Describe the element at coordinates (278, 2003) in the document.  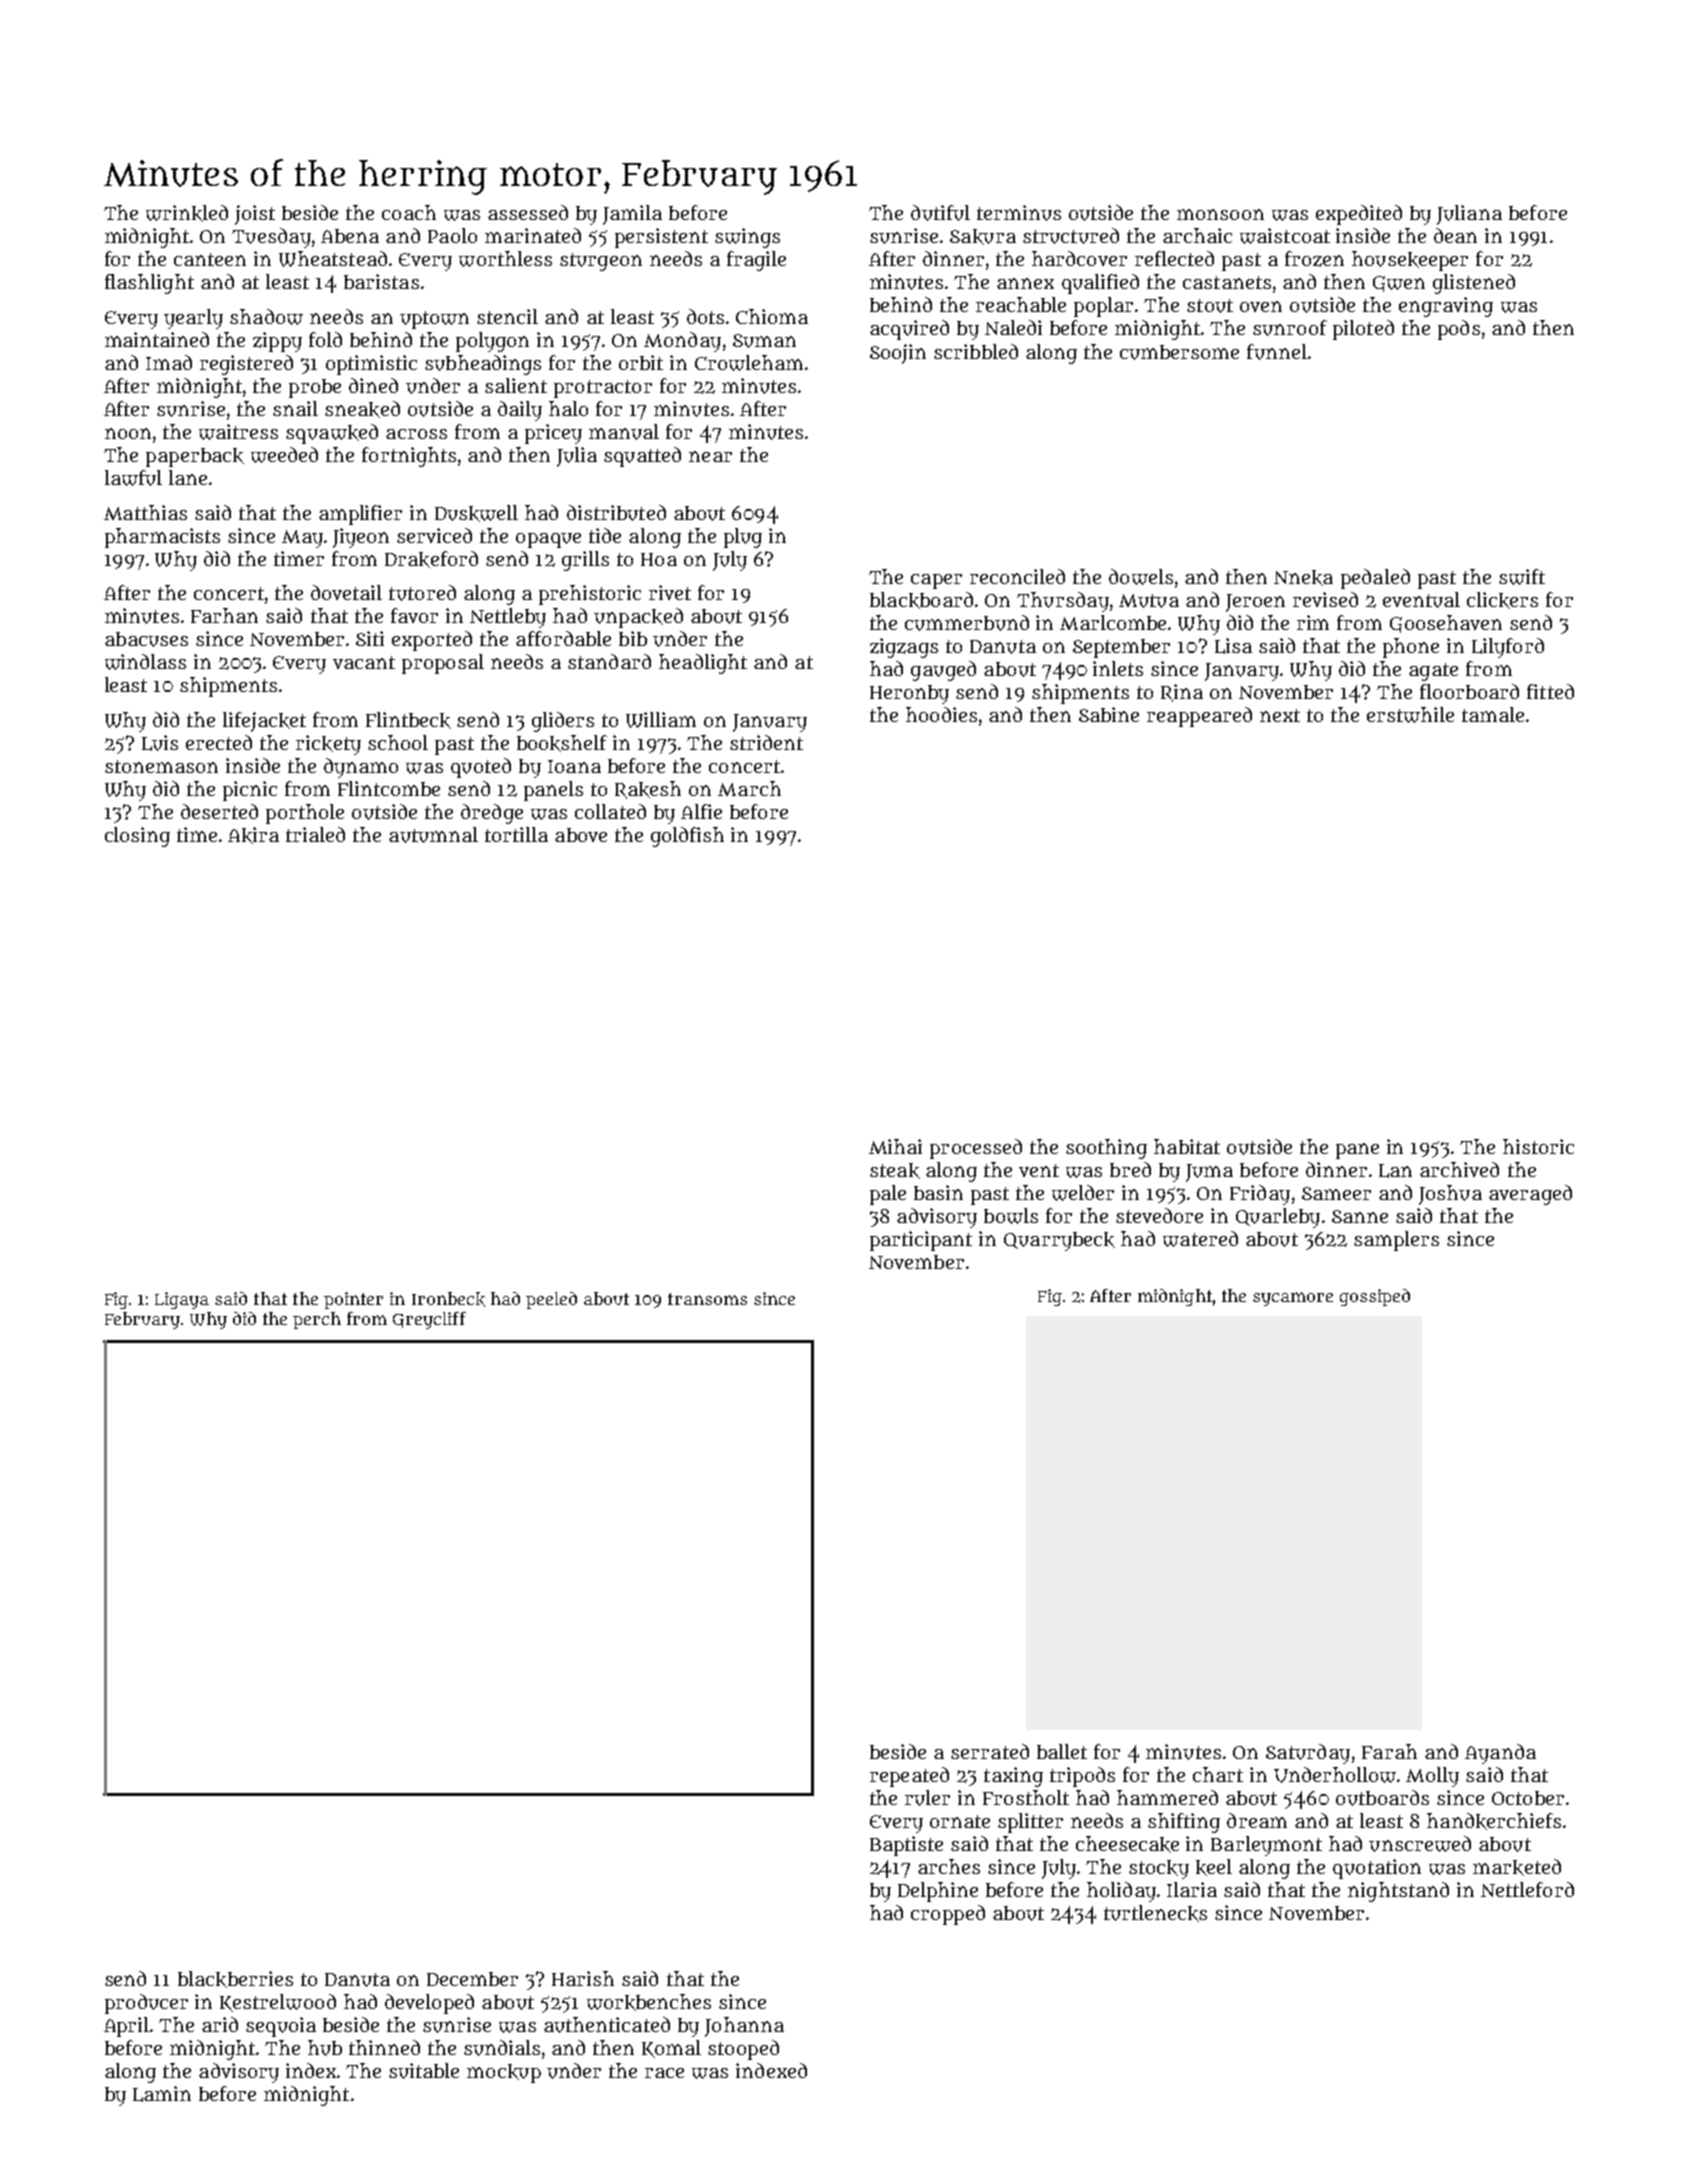
I see `Kestrelwood` at that location.
